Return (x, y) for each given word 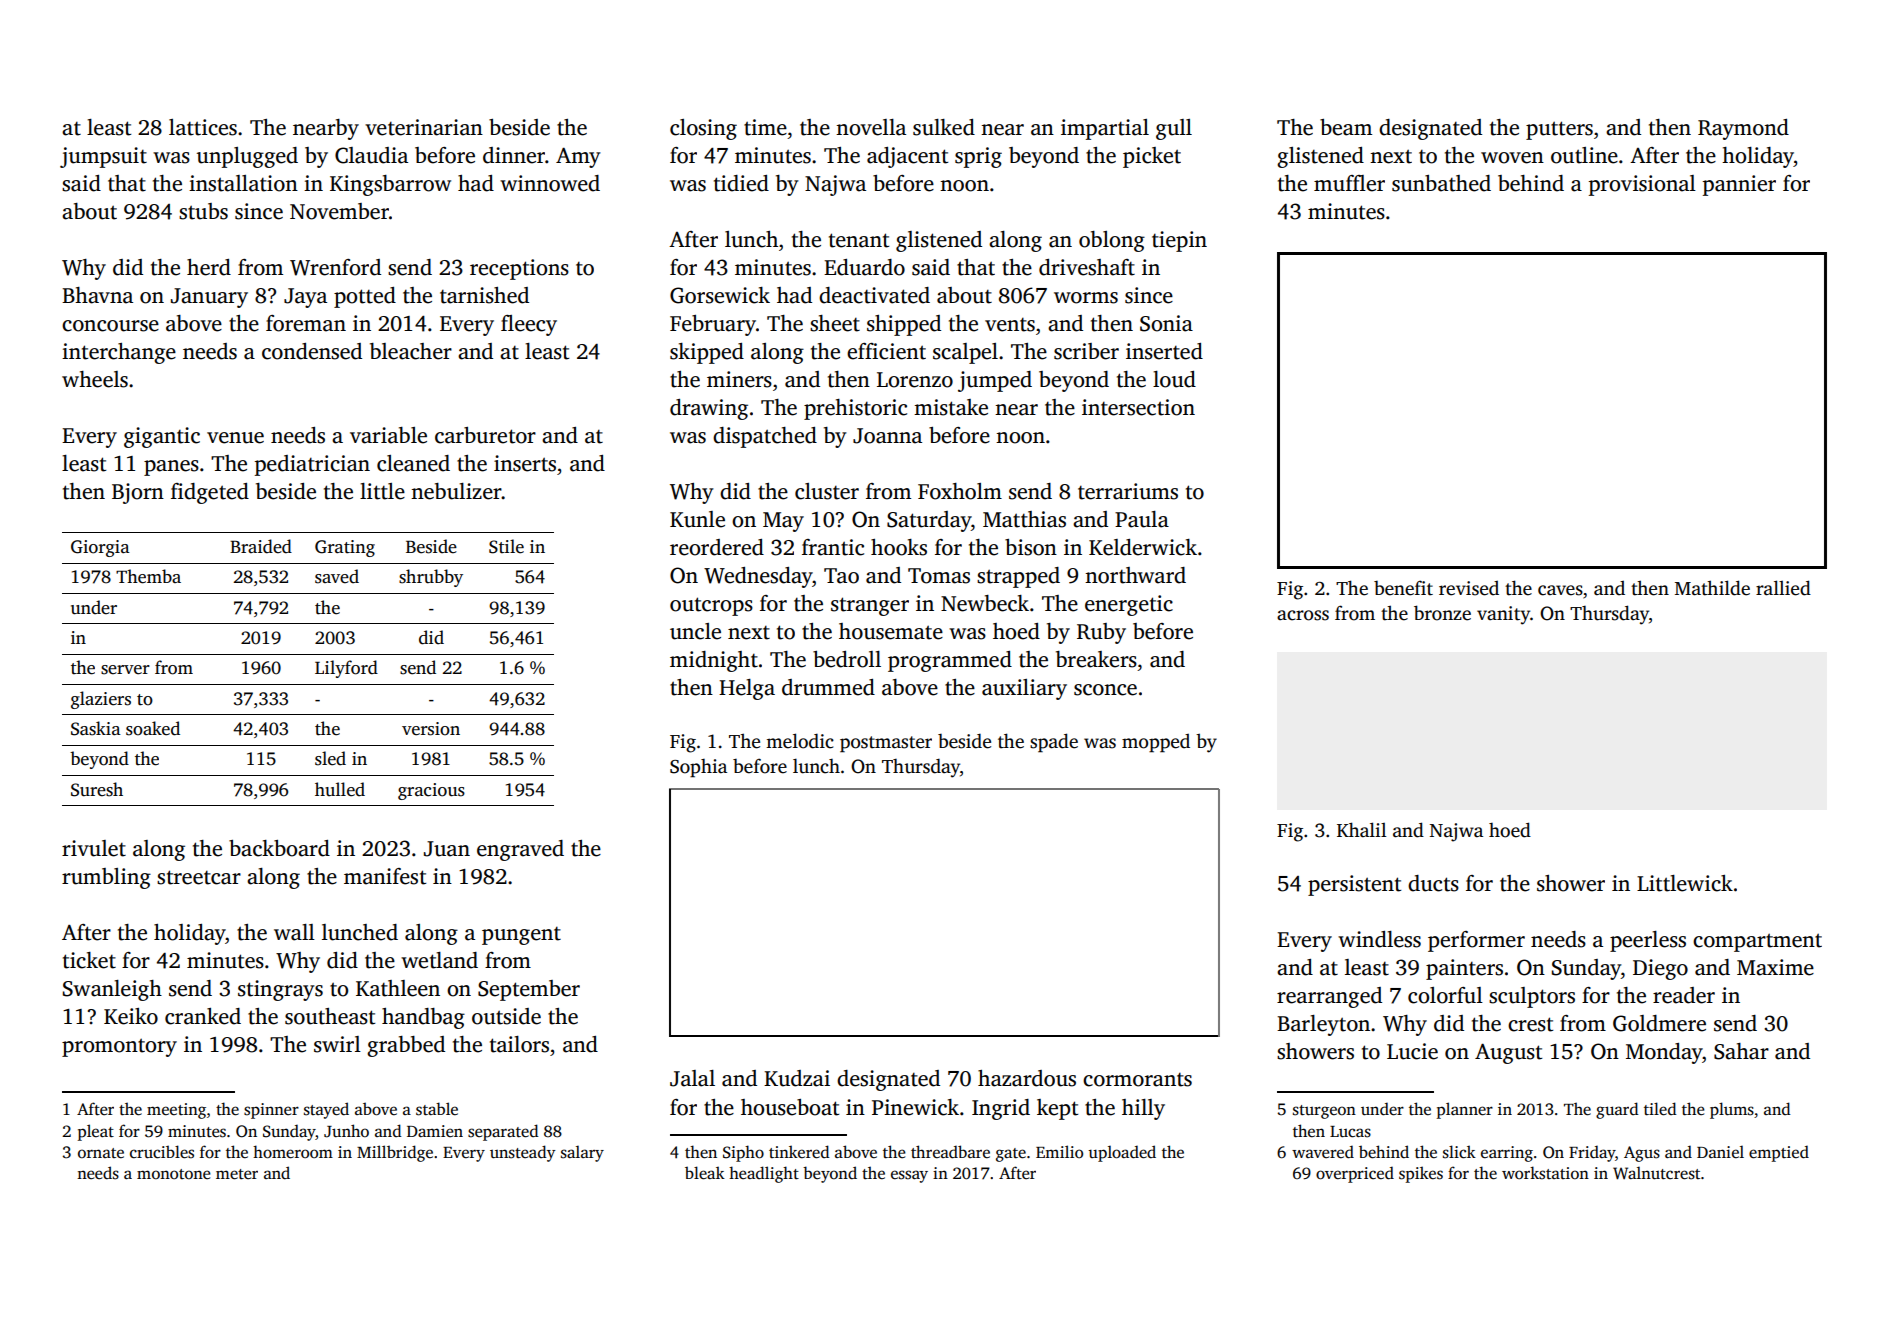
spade (1054, 743)
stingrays (280, 990)
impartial (1105, 129)
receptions (519, 269)
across (1303, 615)
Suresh (97, 789)
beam (1346, 127)
